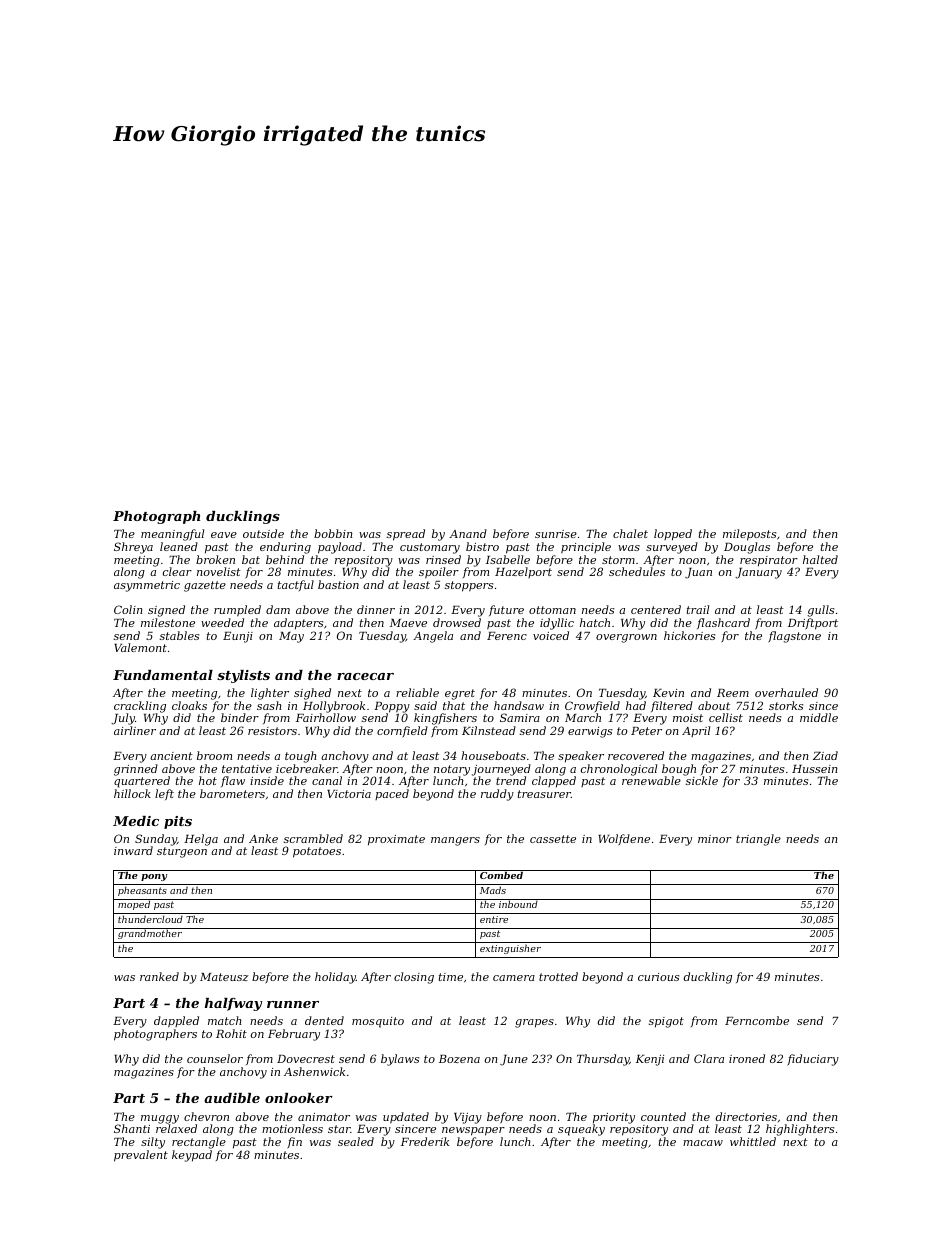 Image resolution: width=952 pixels, height=1233 pixels. Describe the element at coordinates (603, 1060) in the screenshot. I see `Thursday` at that location.
